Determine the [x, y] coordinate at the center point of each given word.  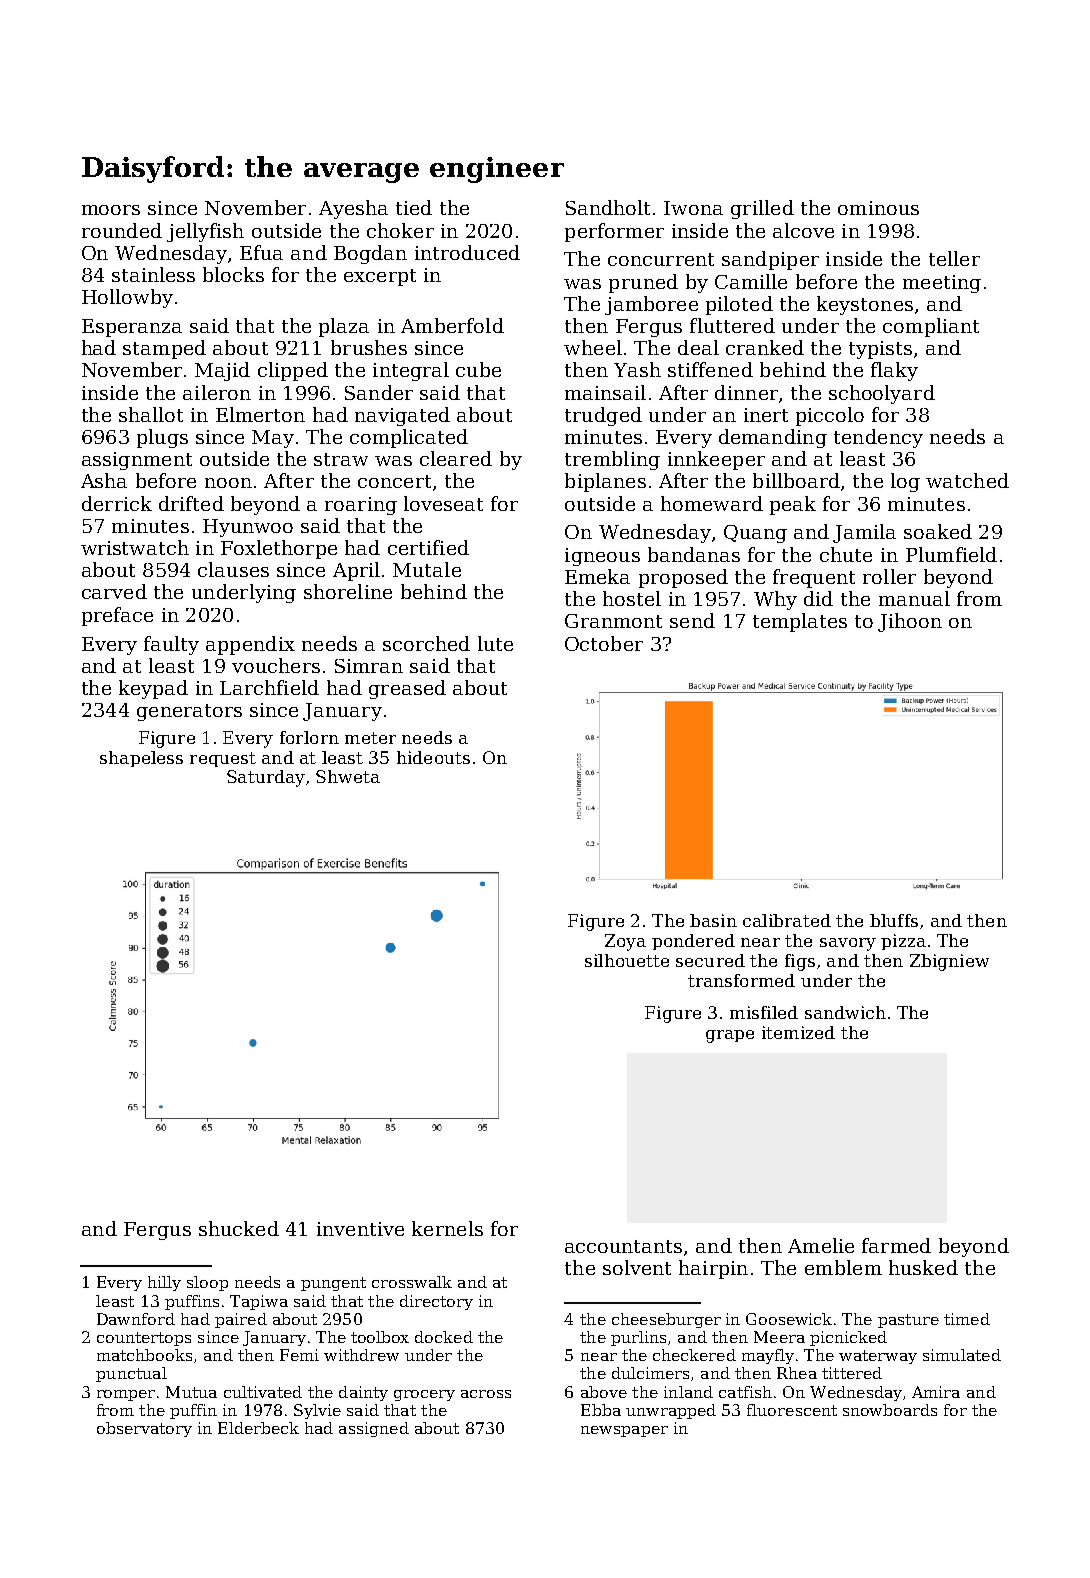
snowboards [890, 1410]
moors [111, 210]
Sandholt [608, 207]
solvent [637, 1267]
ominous [878, 208]
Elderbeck [258, 1428]
